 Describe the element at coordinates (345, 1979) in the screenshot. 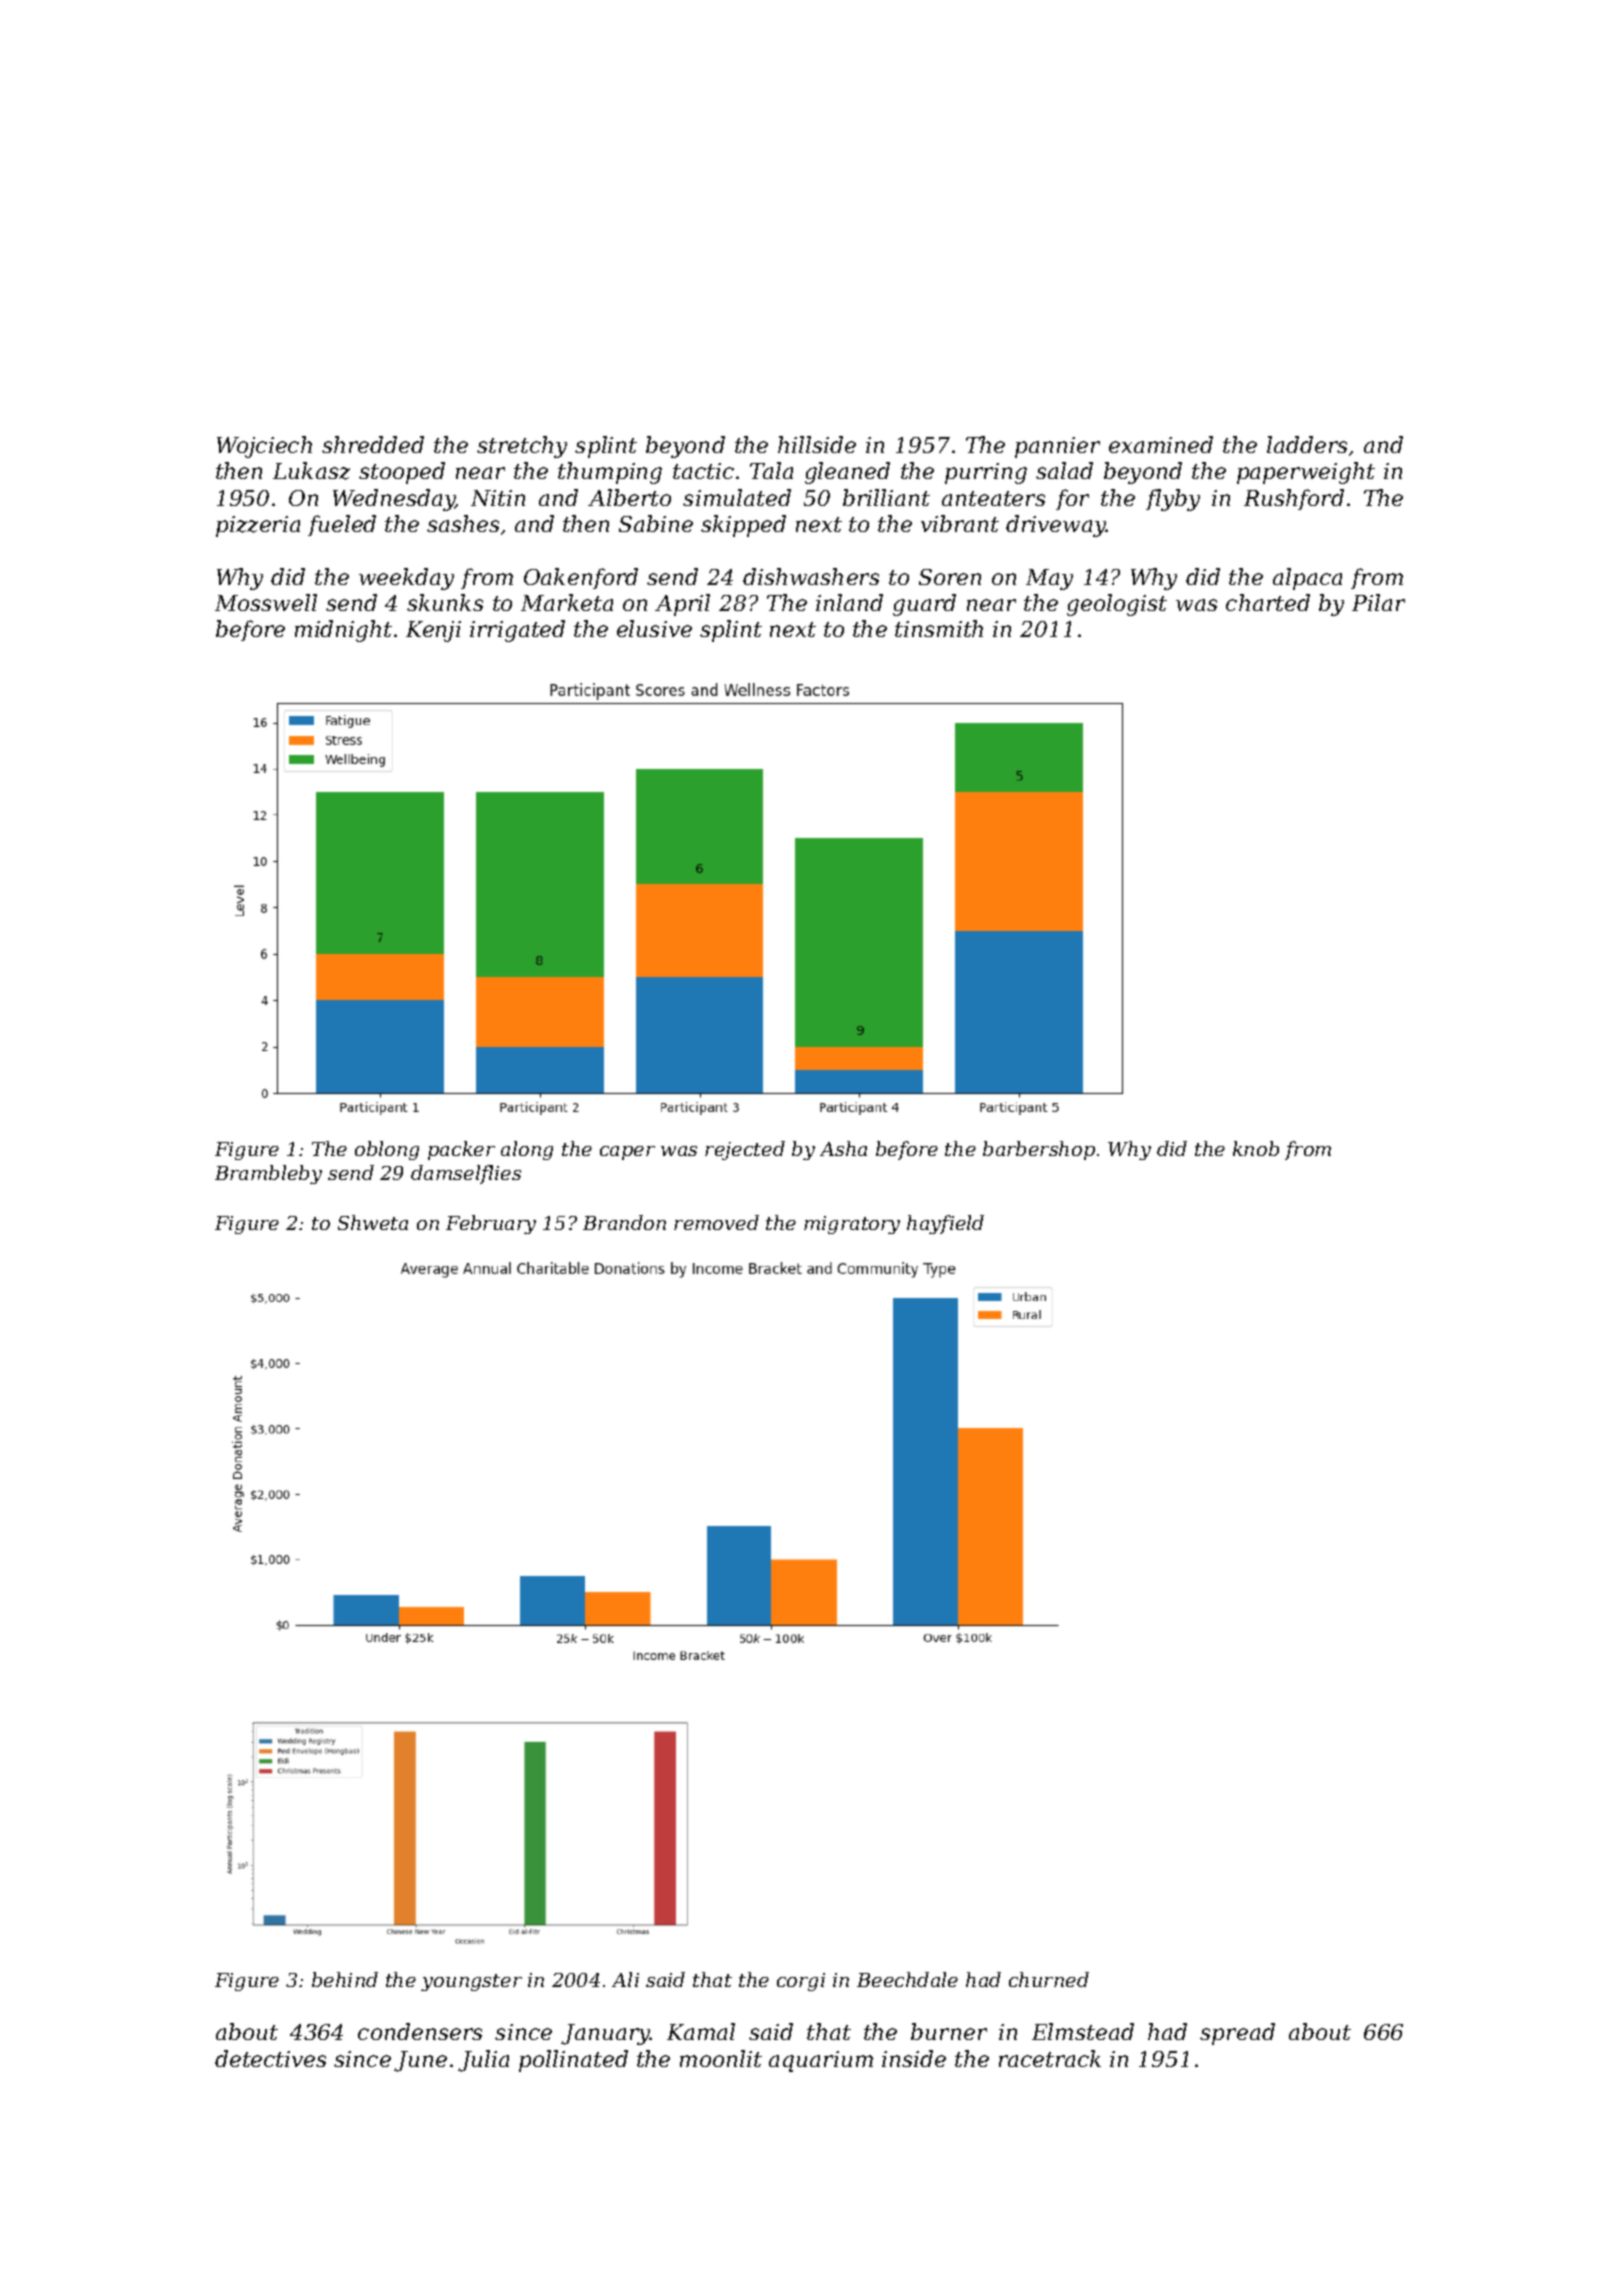

I see `behind` at that location.
